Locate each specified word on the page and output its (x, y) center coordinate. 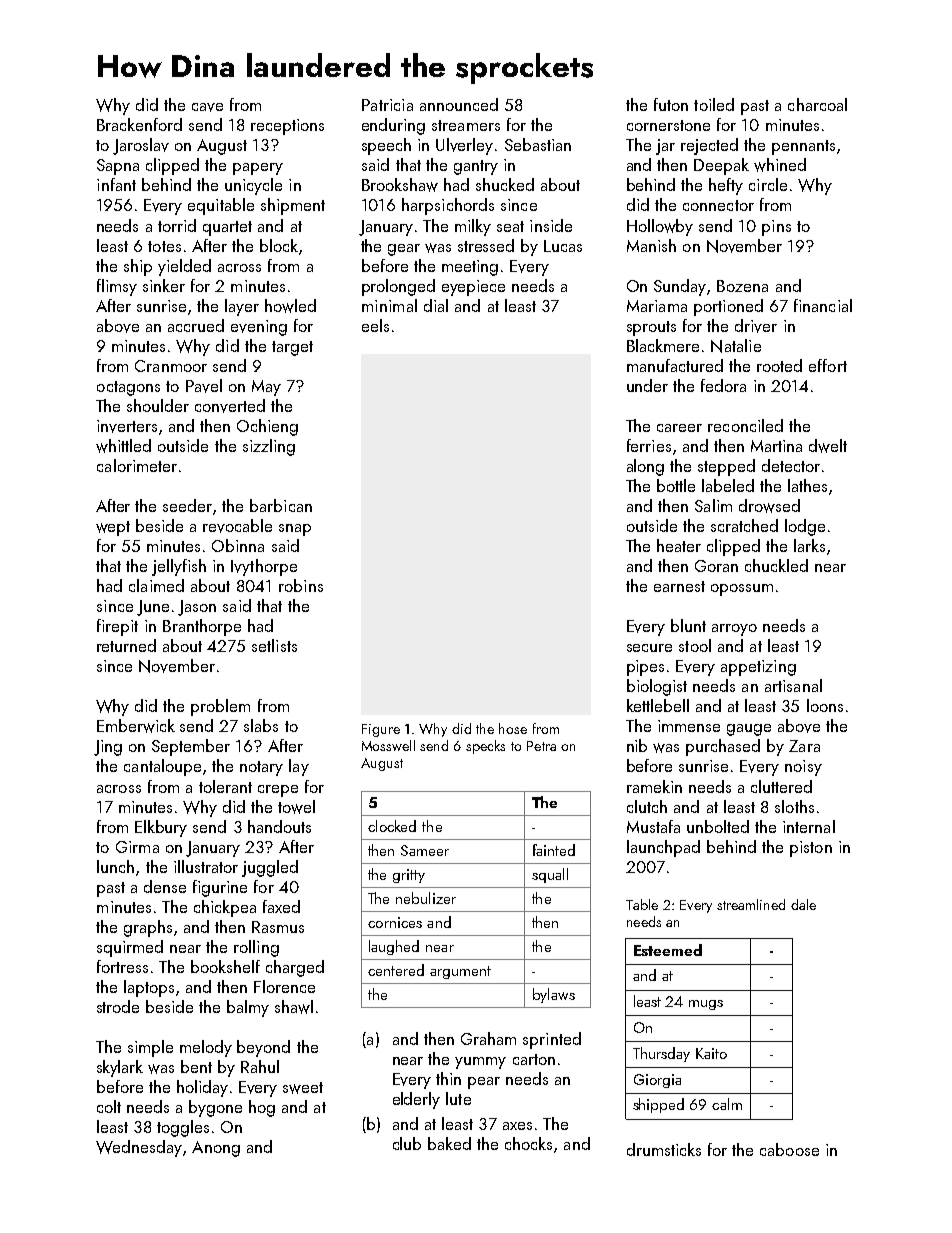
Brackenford (139, 124)
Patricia (387, 105)
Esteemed (668, 950)
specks (485, 747)
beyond (263, 1048)
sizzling (269, 447)
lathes (807, 485)
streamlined (751, 904)
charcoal (817, 104)
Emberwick (136, 726)
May (266, 388)
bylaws (554, 995)
